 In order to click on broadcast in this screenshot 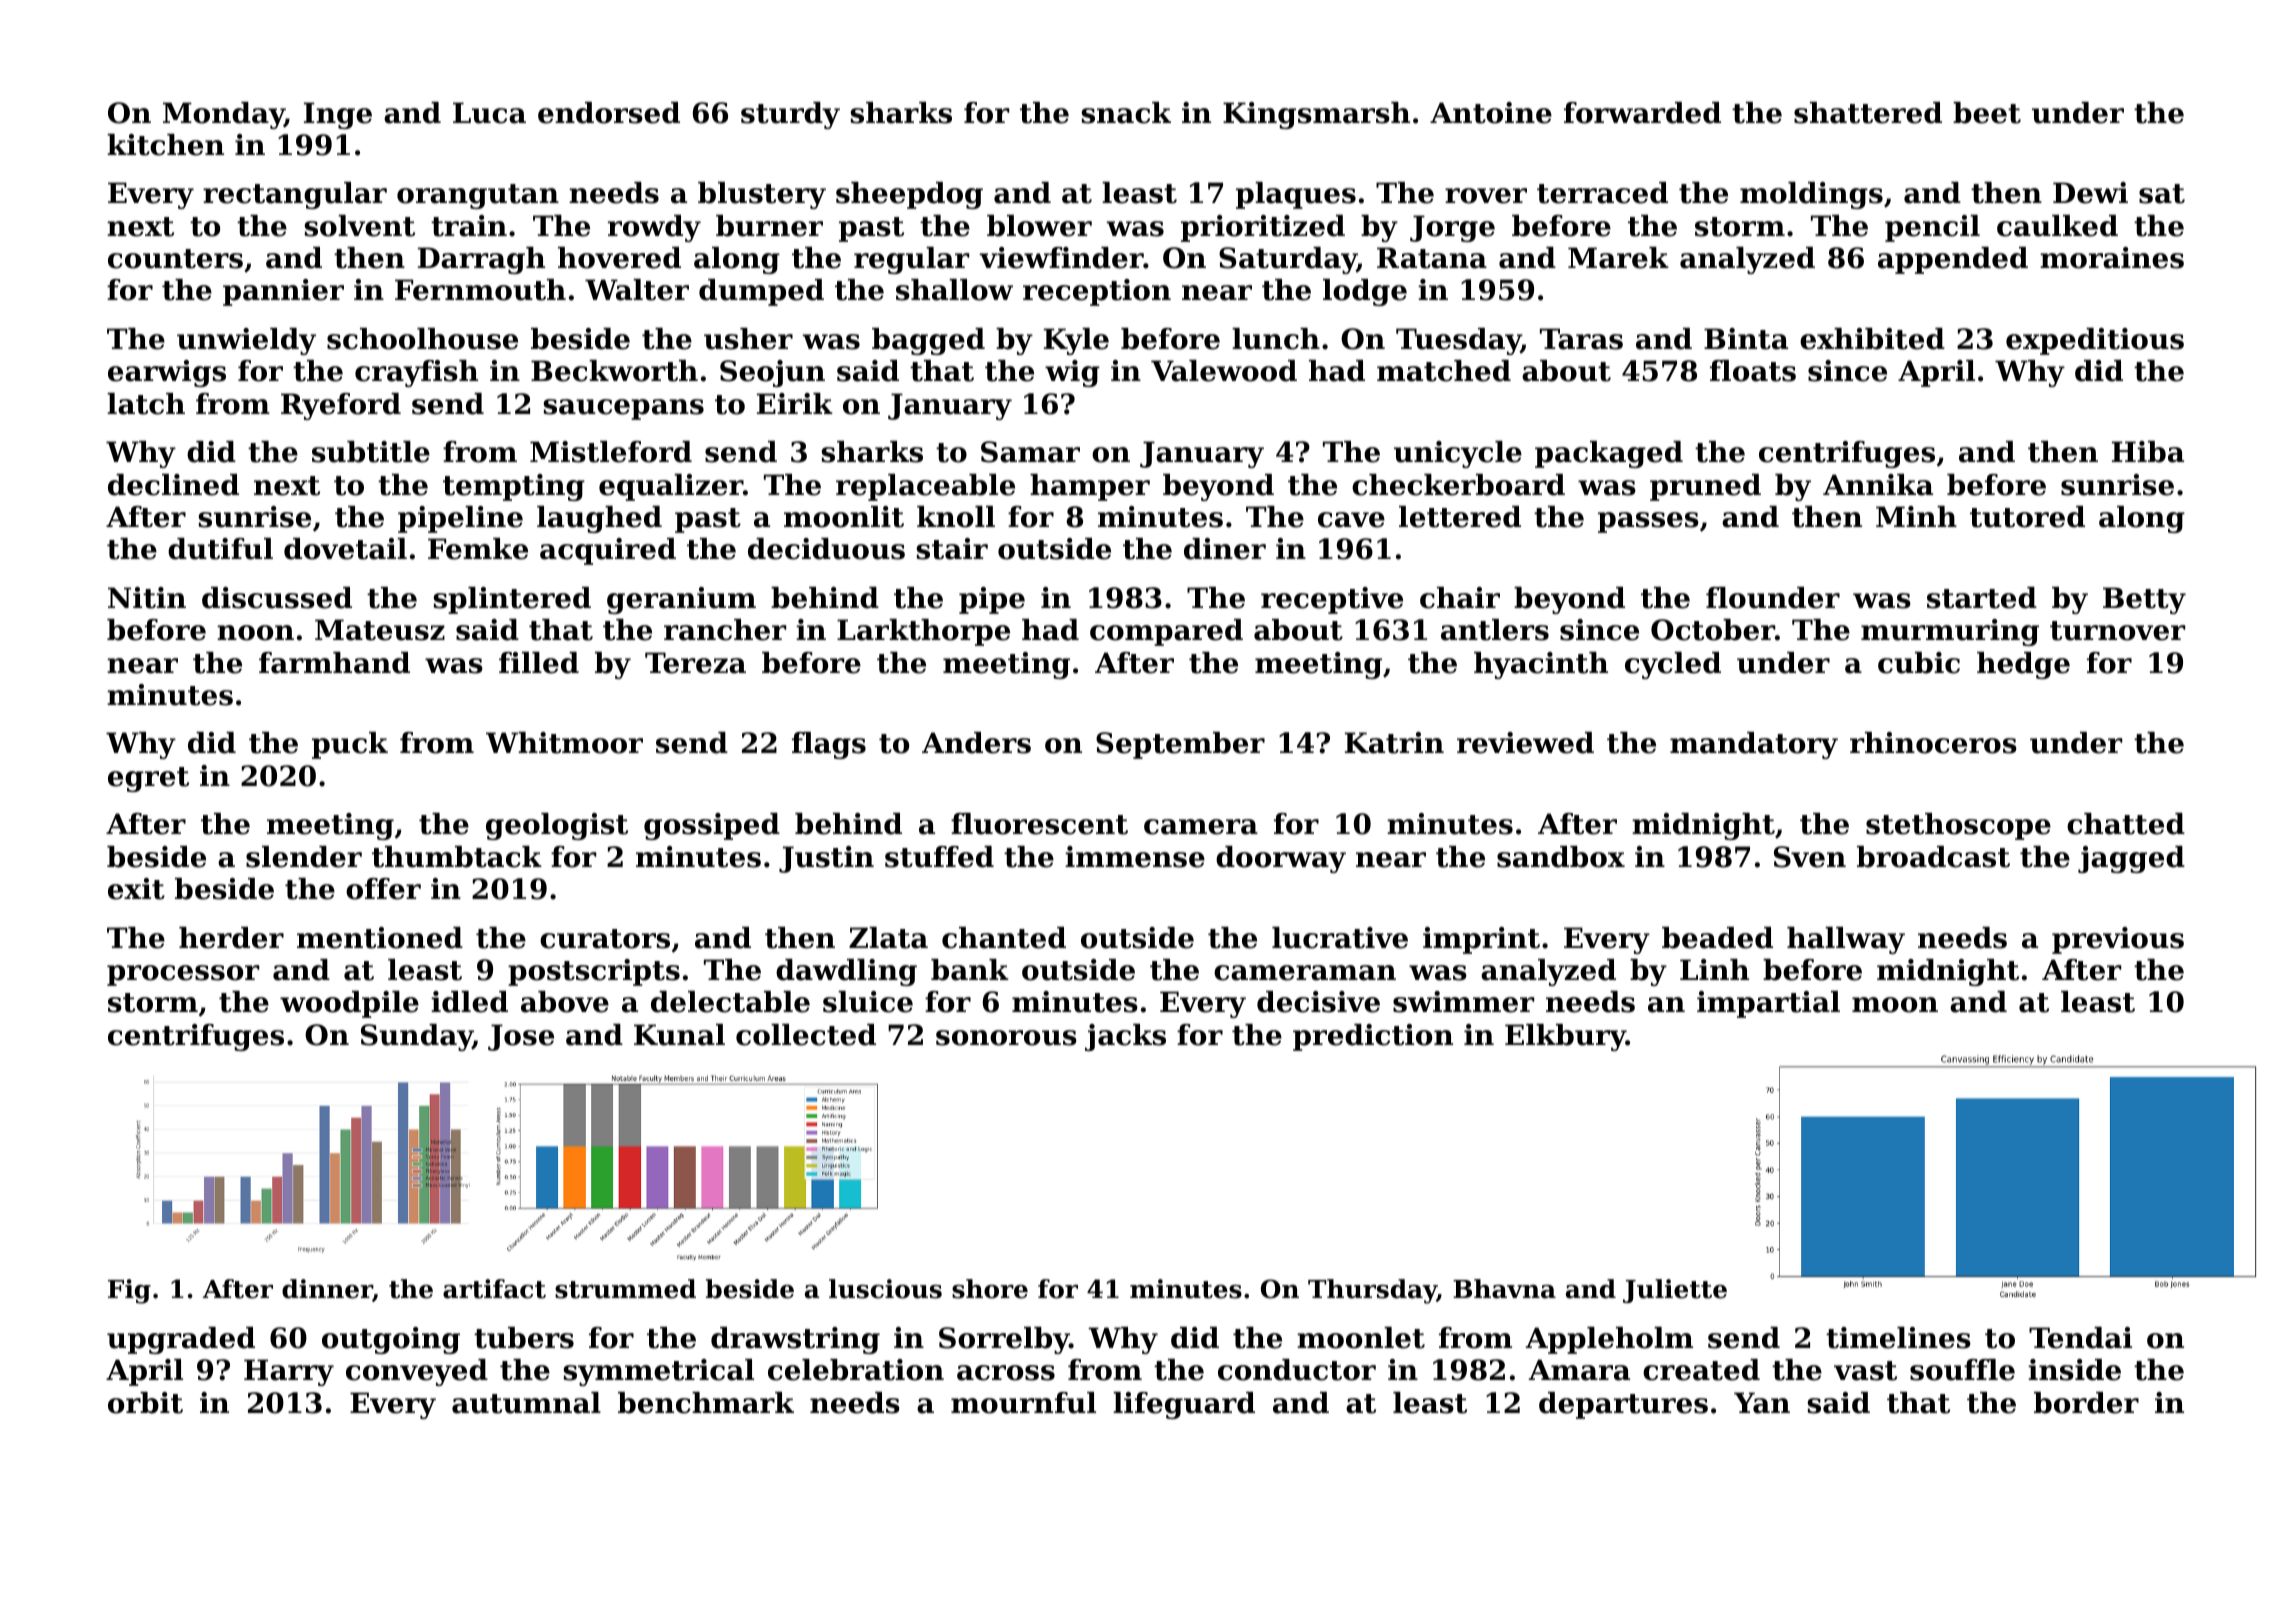, I will do `click(1933, 857)`.
